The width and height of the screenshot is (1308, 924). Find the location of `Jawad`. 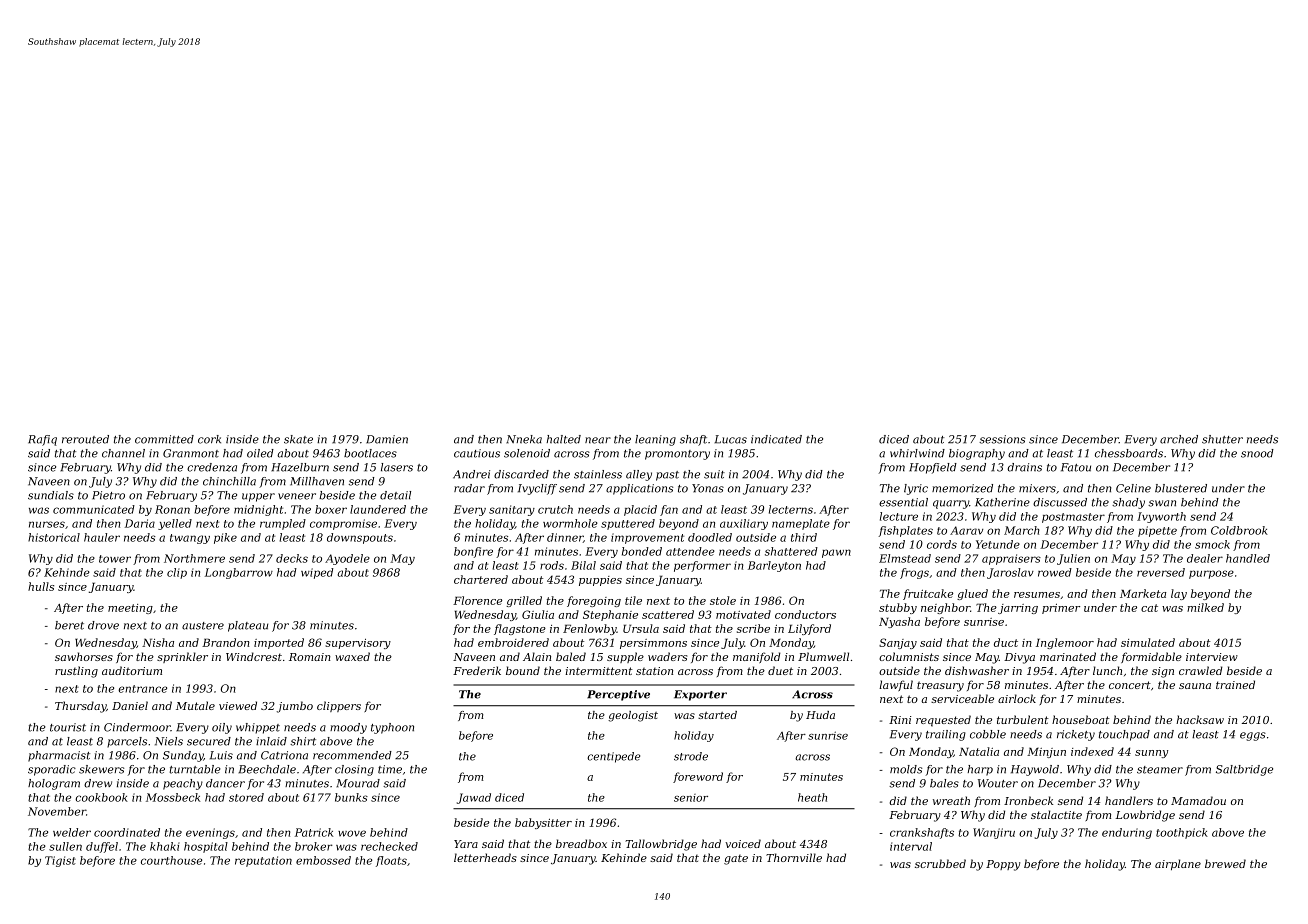

Jawad is located at coordinates (474, 798).
